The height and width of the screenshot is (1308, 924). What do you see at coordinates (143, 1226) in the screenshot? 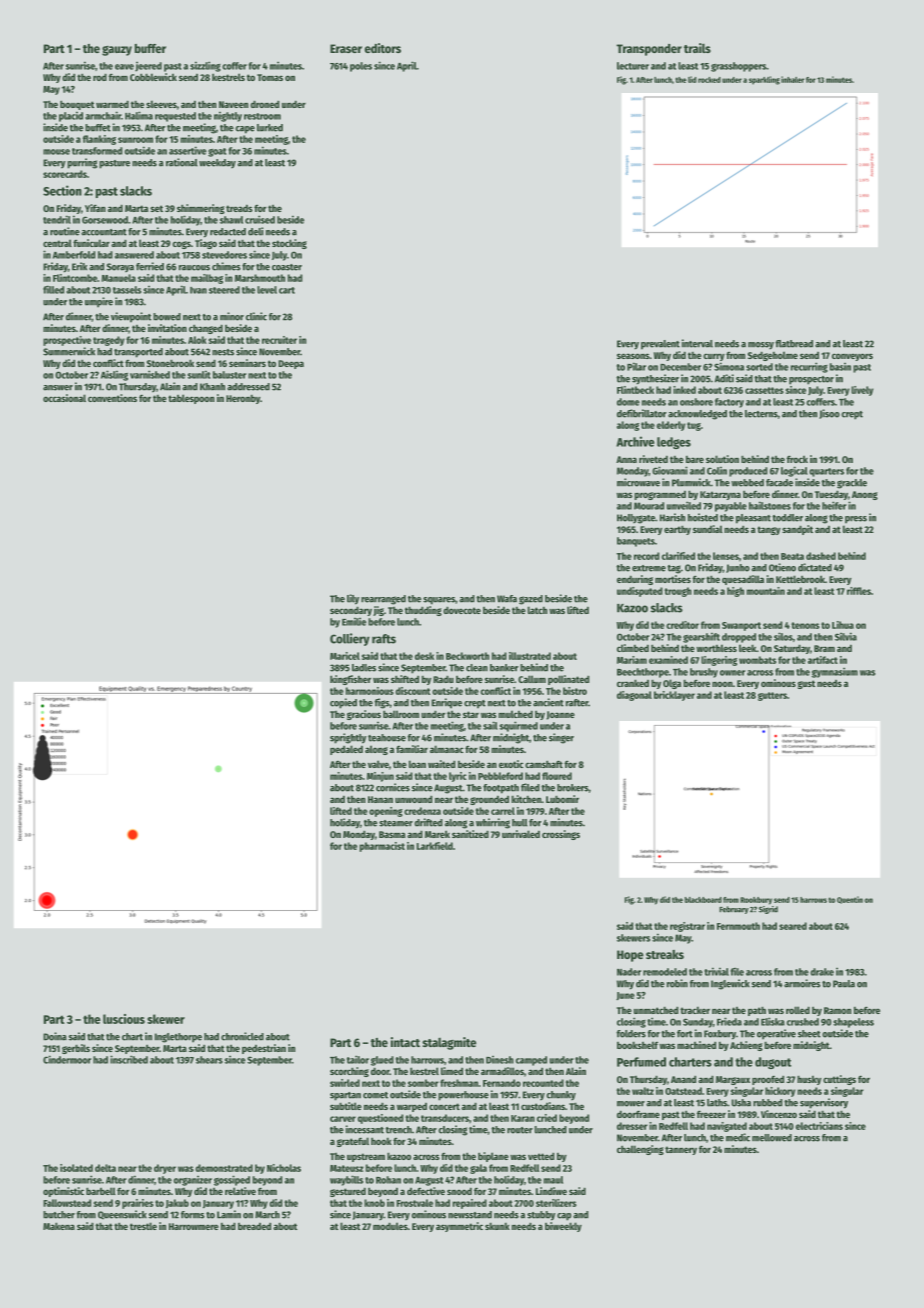
I see `trestle` at bounding box center [143, 1226].
